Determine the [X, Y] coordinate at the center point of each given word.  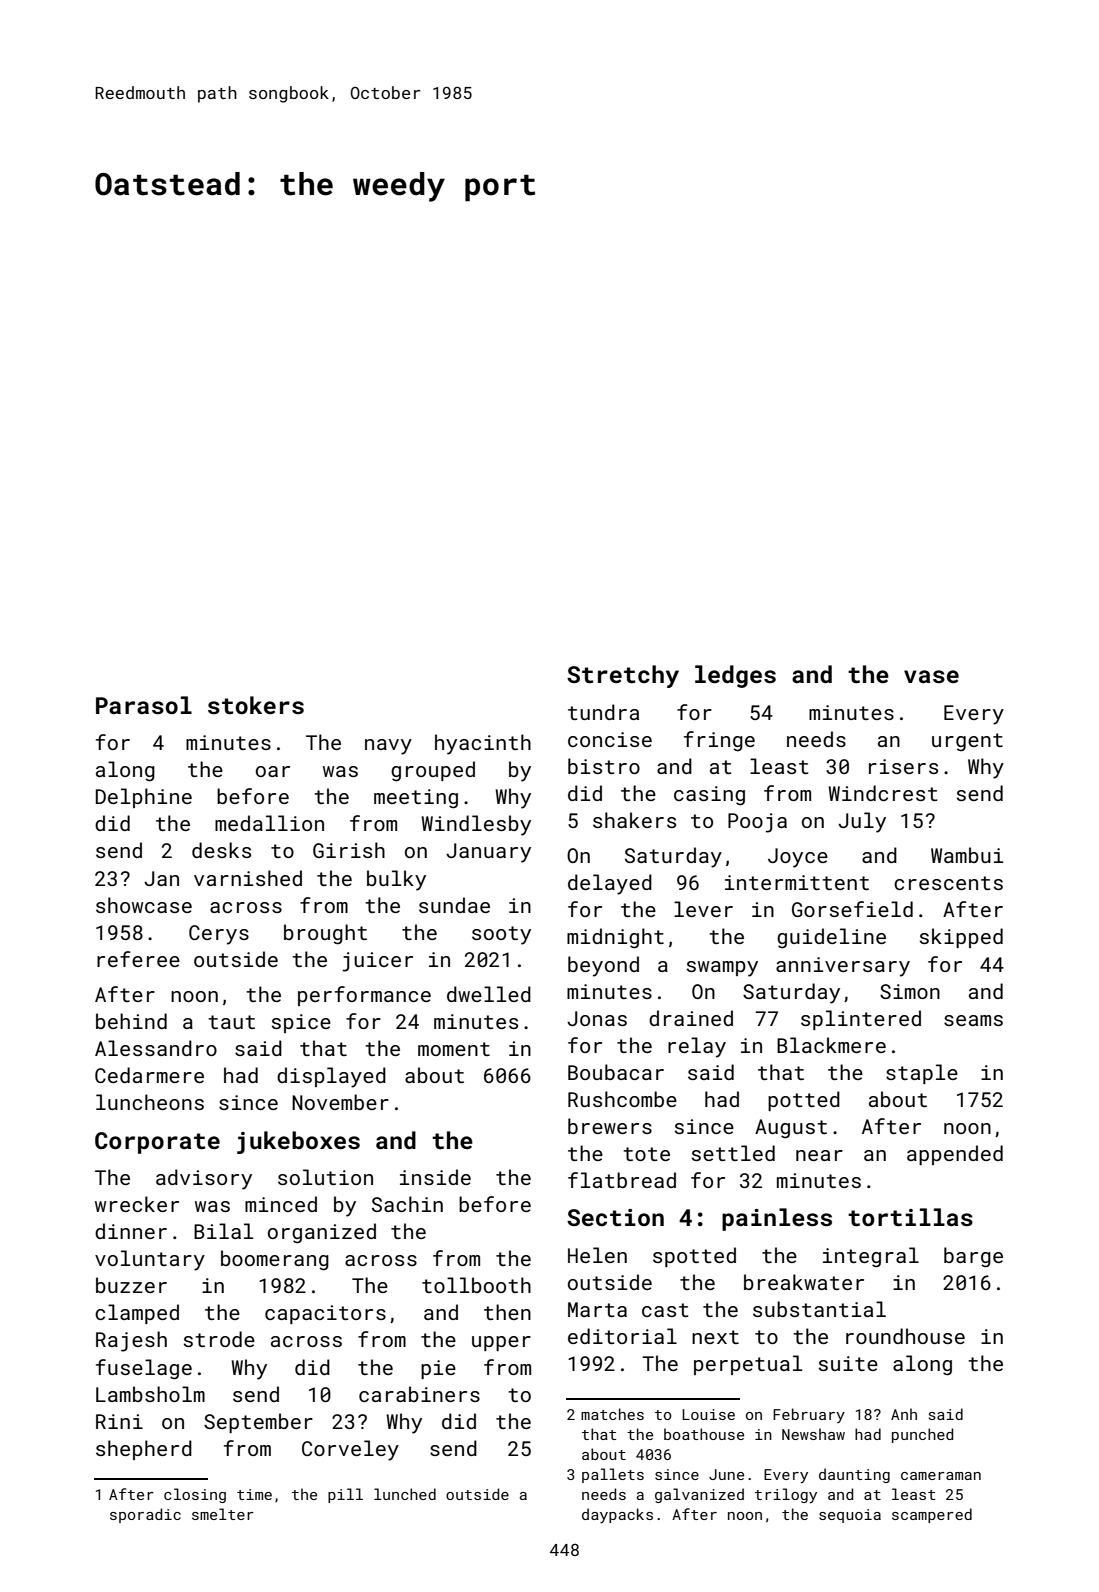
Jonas [597, 1018]
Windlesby [476, 825]
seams [973, 1020]
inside [435, 1177]
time [254, 1494]
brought [325, 934]
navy [388, 747]
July [862, 822]
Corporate [157, 1143]
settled [733, 1153]
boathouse [704, 1434]
